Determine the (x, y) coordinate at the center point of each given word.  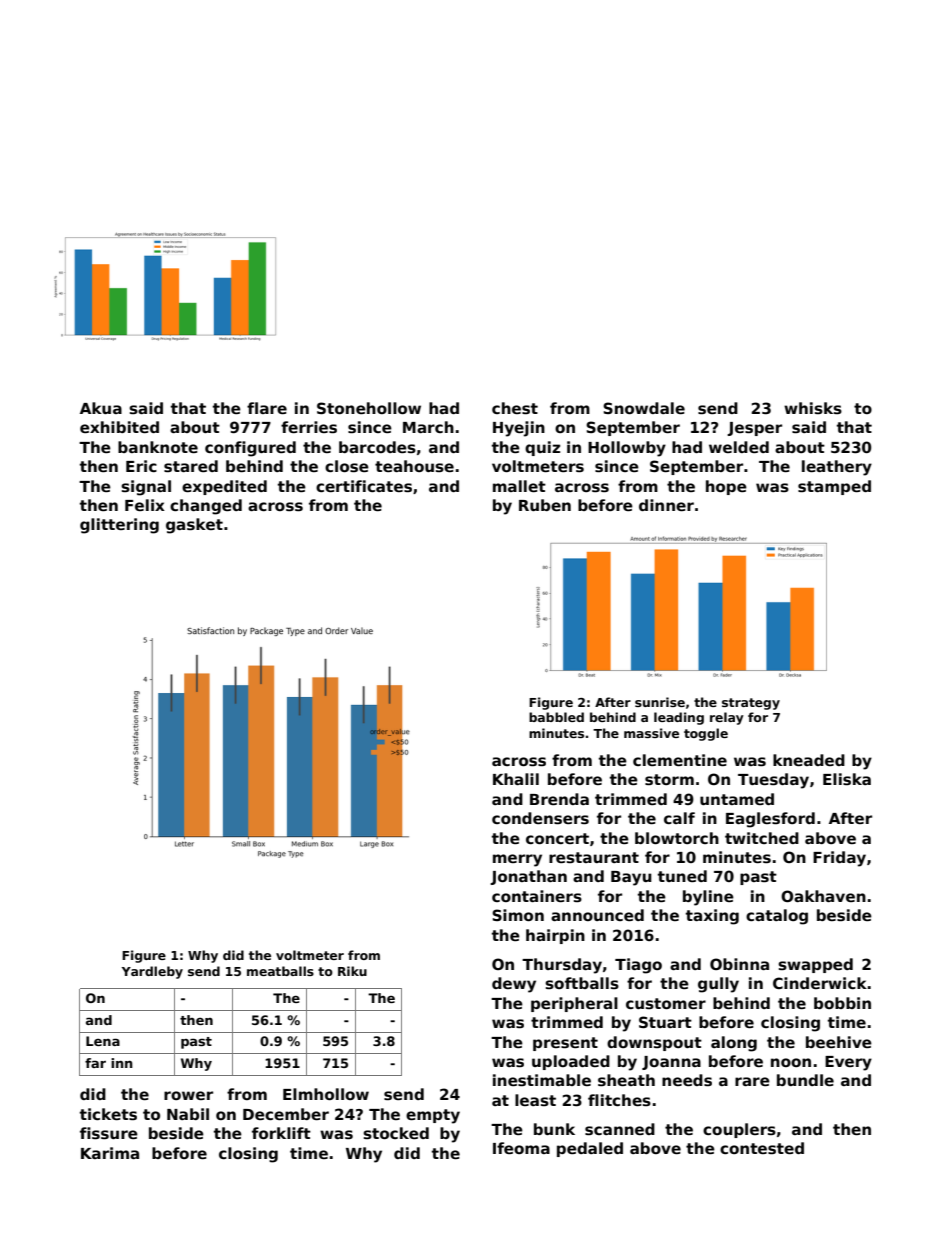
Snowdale (644, 408)
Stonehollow (369, 408)
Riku (352, 971)
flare (267, 408)
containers (537, 896)
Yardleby (152, 972)
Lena (103, 1041)
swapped (815, 965)
